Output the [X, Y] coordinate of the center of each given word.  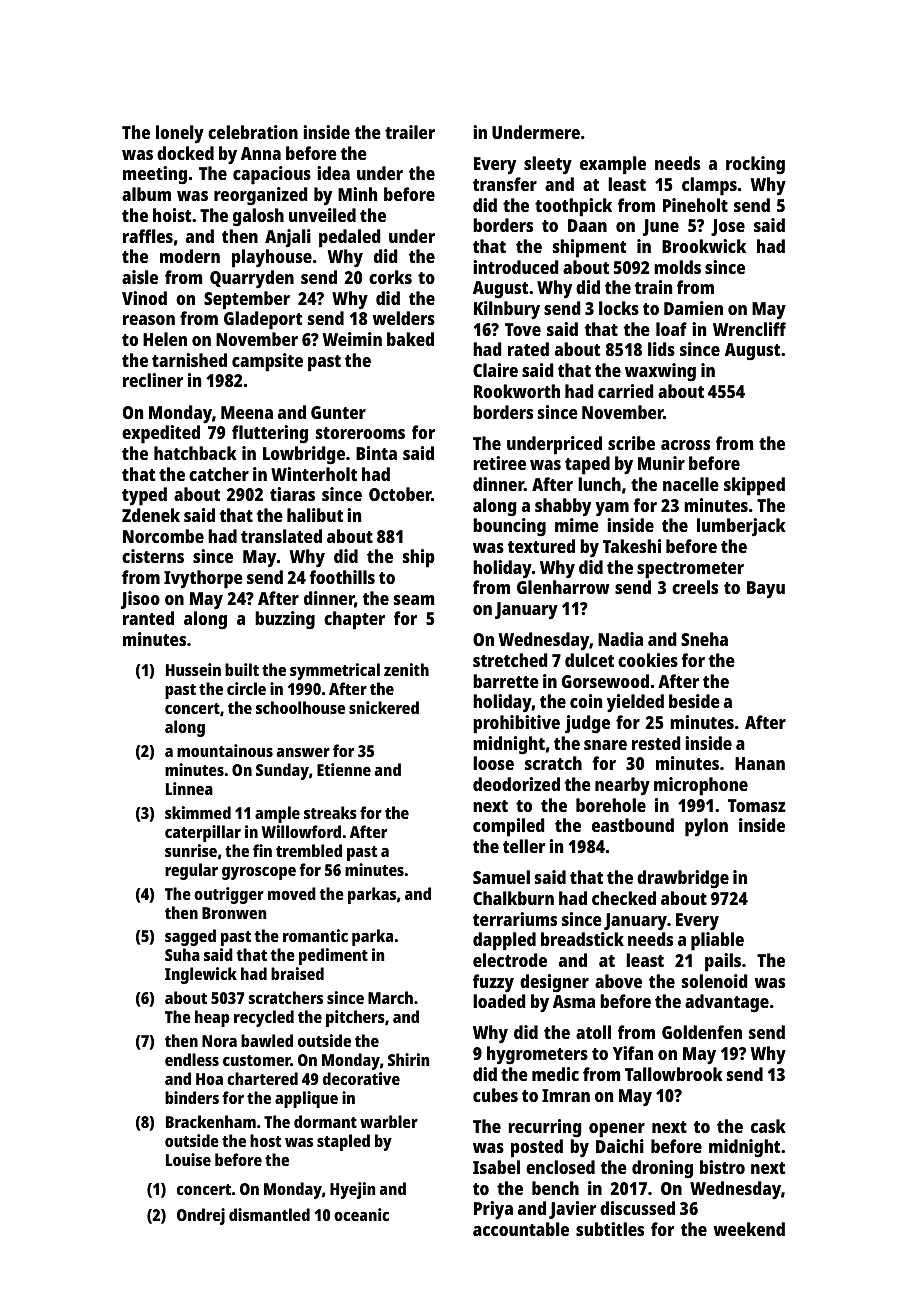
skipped [754, 486]
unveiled [322, 215]
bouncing [509, 527]
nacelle [691, 484]
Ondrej [201, 1216]
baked [410, 339]
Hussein [193, 669]
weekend [749, 1229]
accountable [521, 1229]
